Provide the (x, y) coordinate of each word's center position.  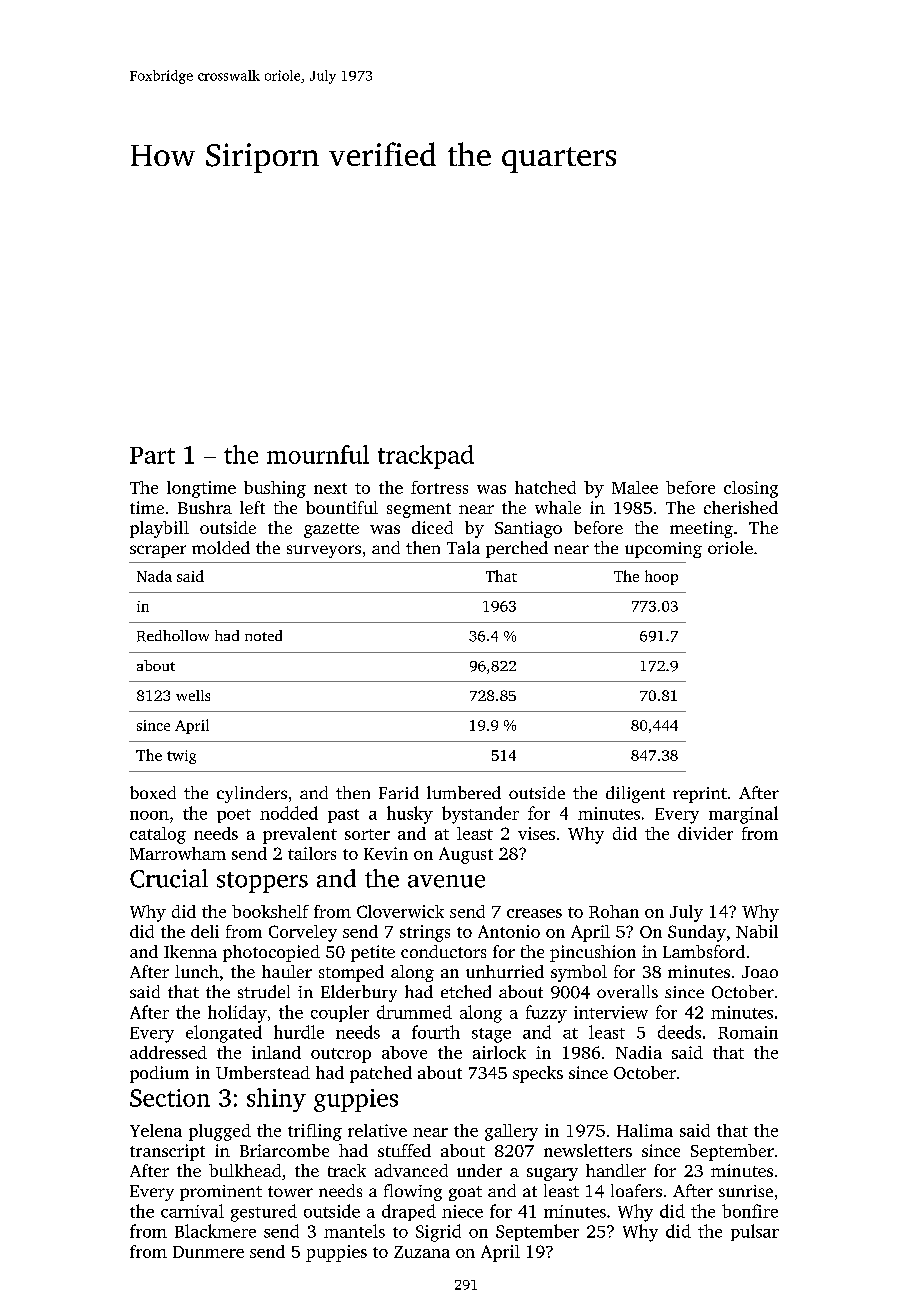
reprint (700, 795)
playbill (159, 529)
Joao (760, 972)
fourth (436, 1032)
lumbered (464, 792)
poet (234, 816)
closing (751, 489)
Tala (463, 547)
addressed (168, 1052)
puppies (336, 1253)
